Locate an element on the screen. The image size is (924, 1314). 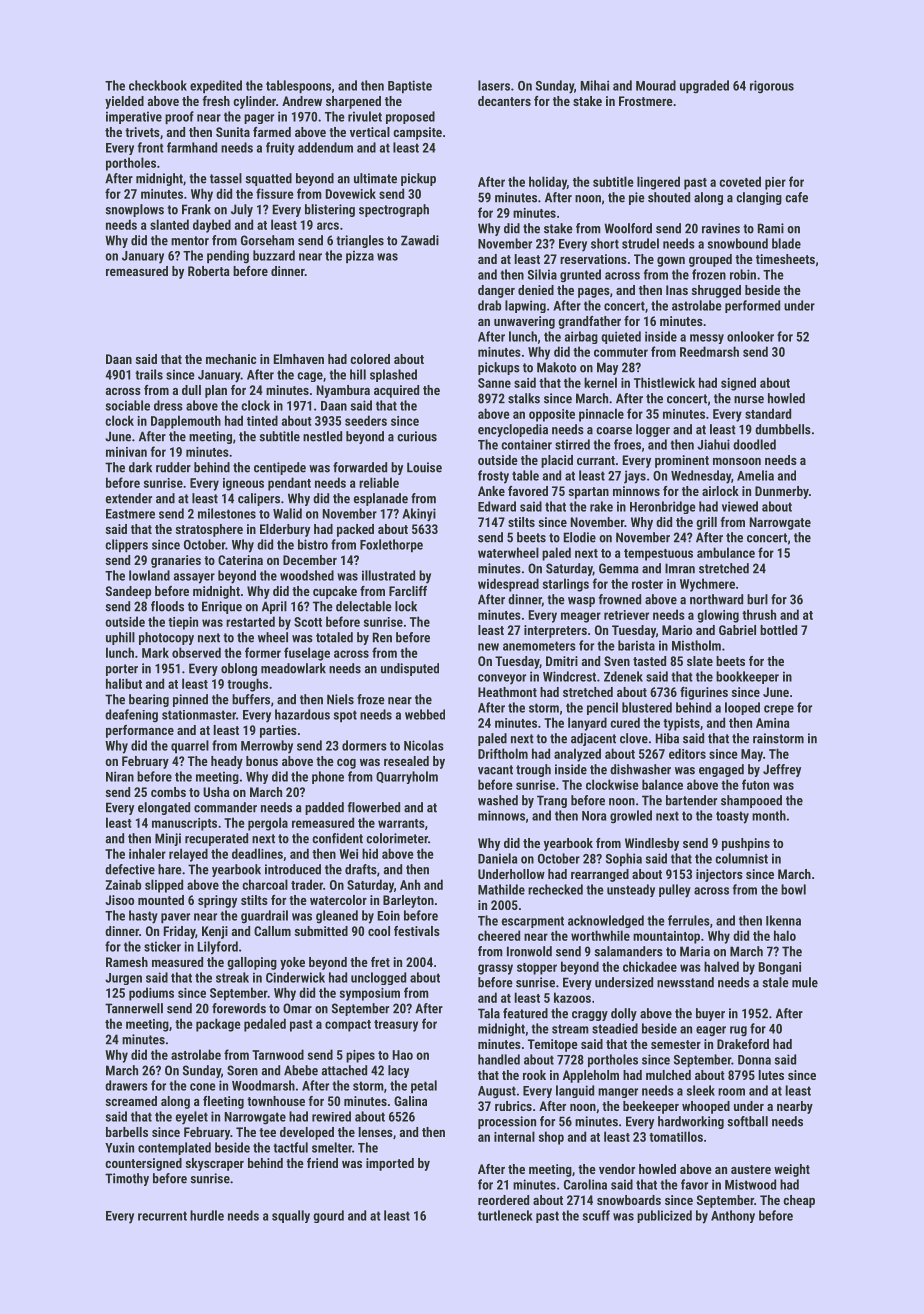
checkbook is located at coordinates (158, 85).
